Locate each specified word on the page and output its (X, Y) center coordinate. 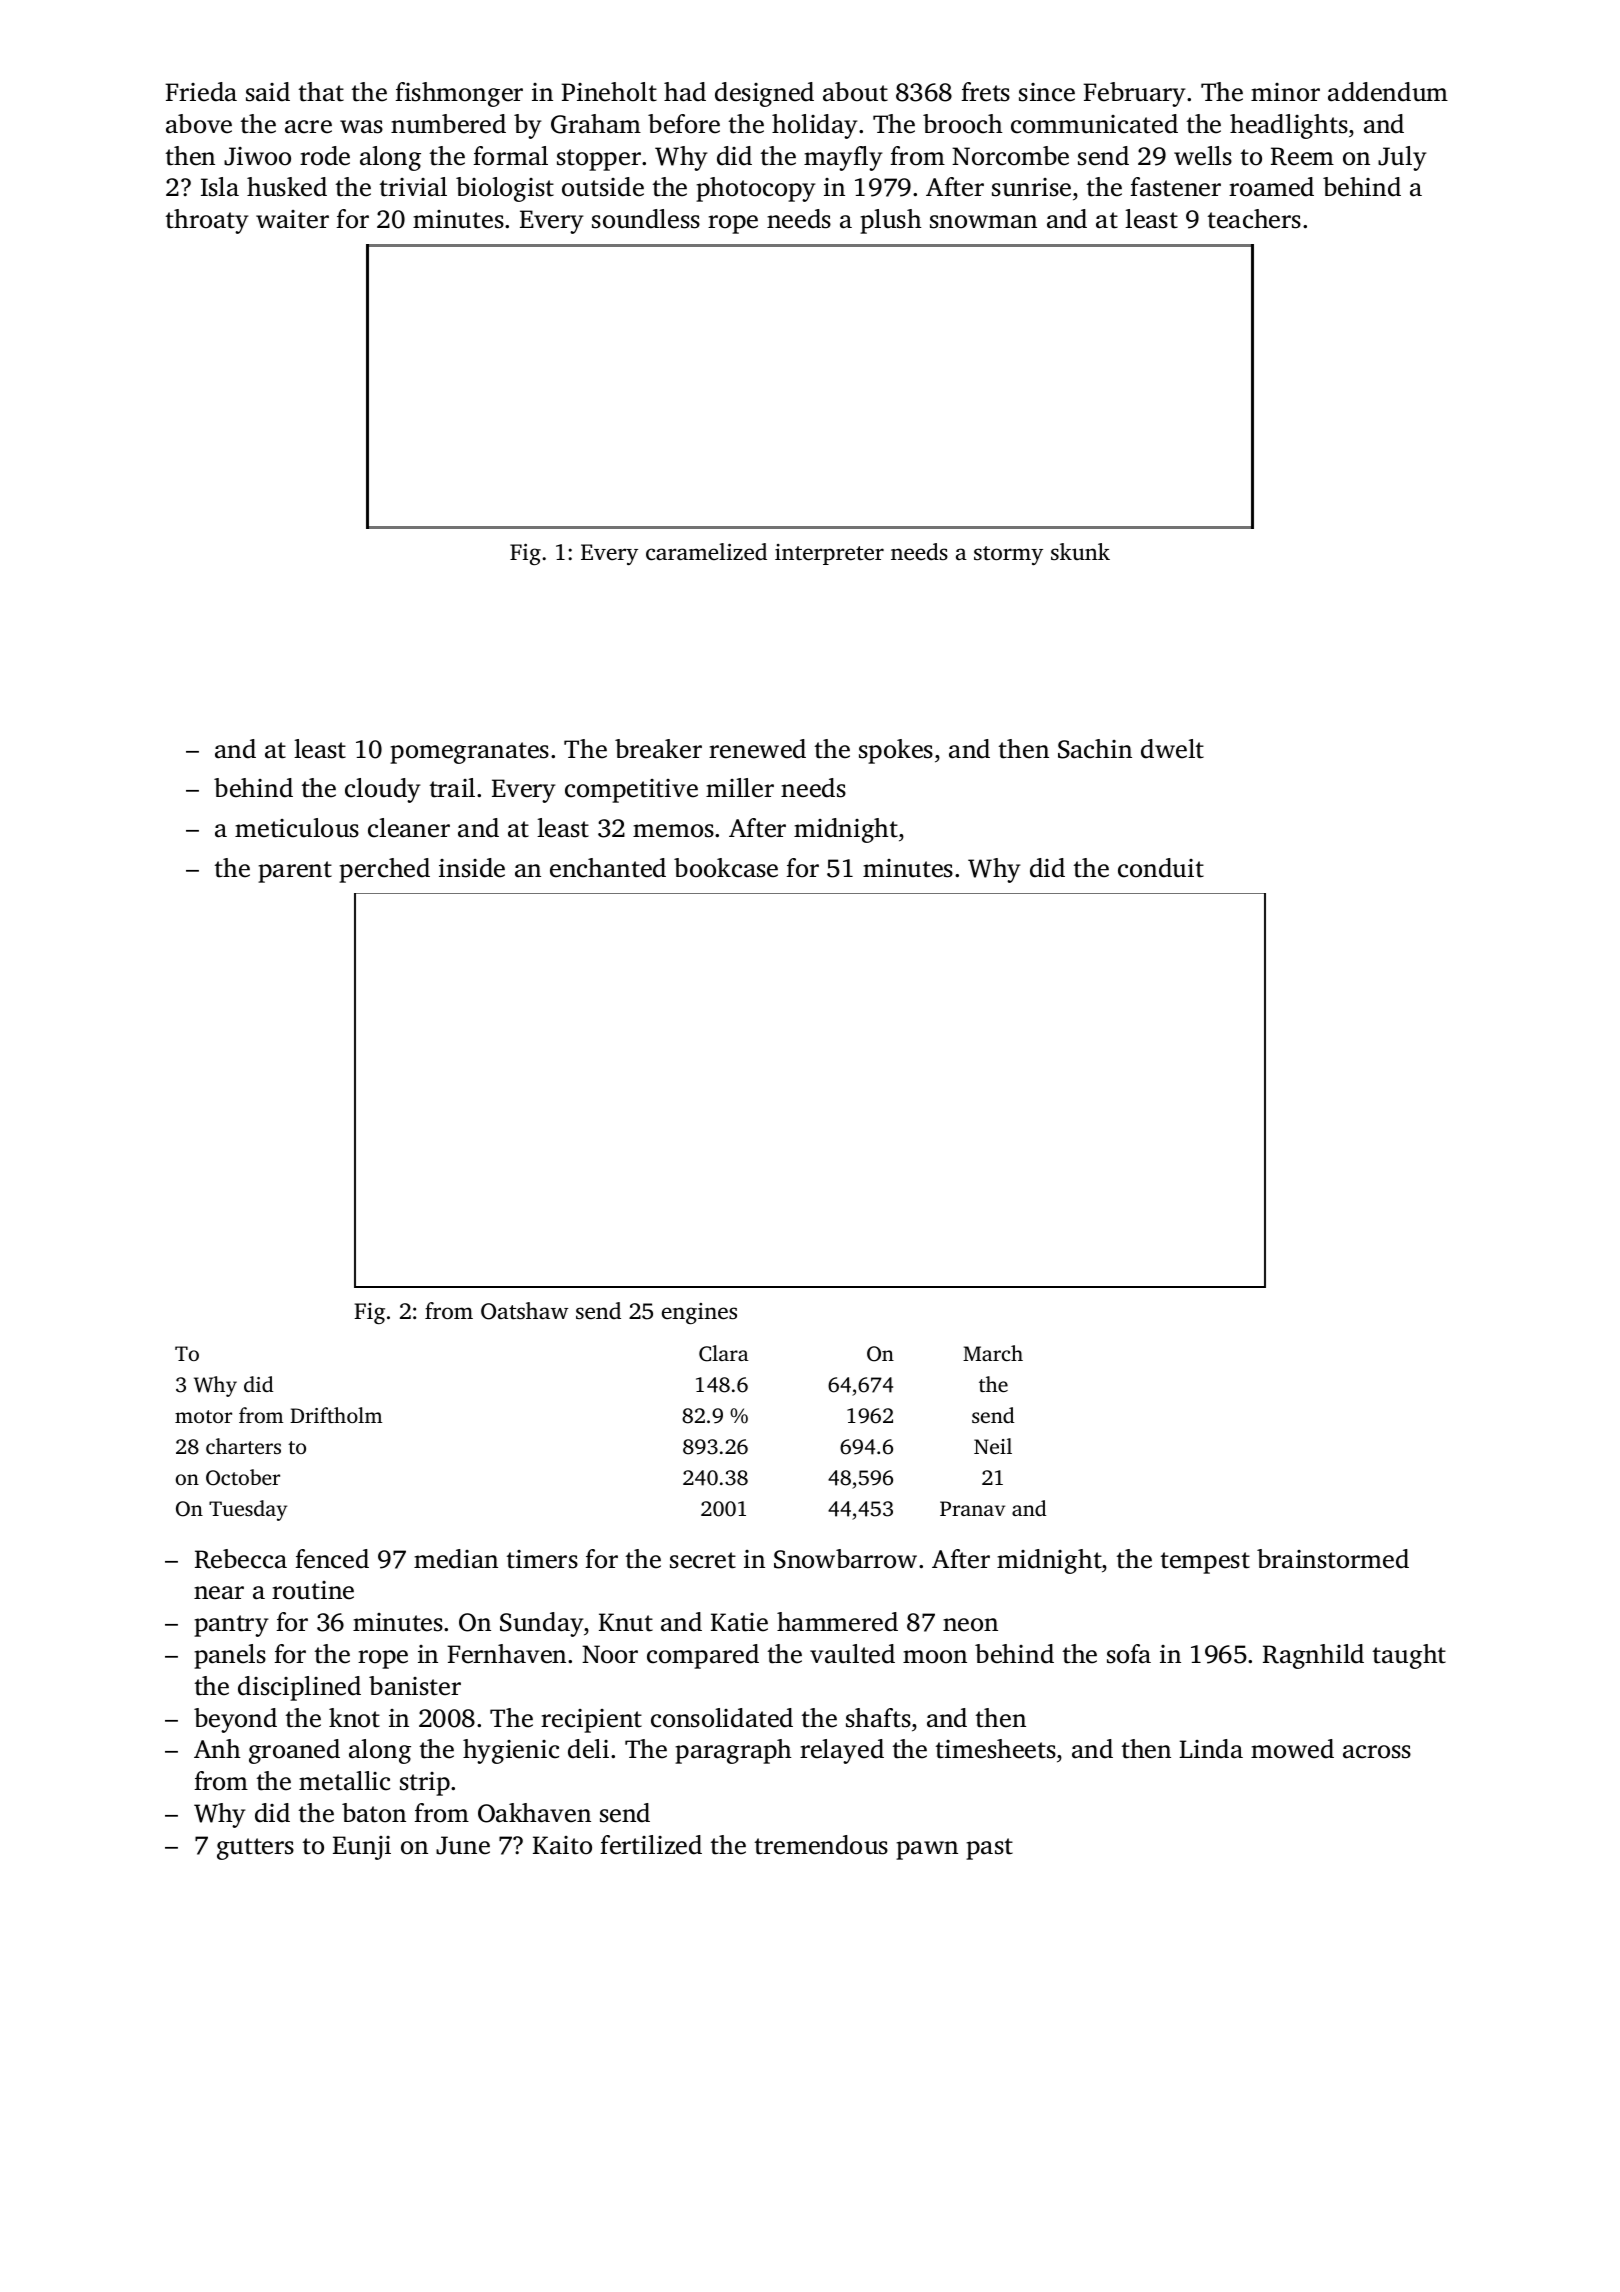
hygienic (511, 1751)
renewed (757, 749)
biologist (505, 189)
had (685, 92)
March (993, 1353)
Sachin (1095, 749)
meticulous (297, 828)
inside (472, 868)
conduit (1161, 868)
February (1134, 94)
